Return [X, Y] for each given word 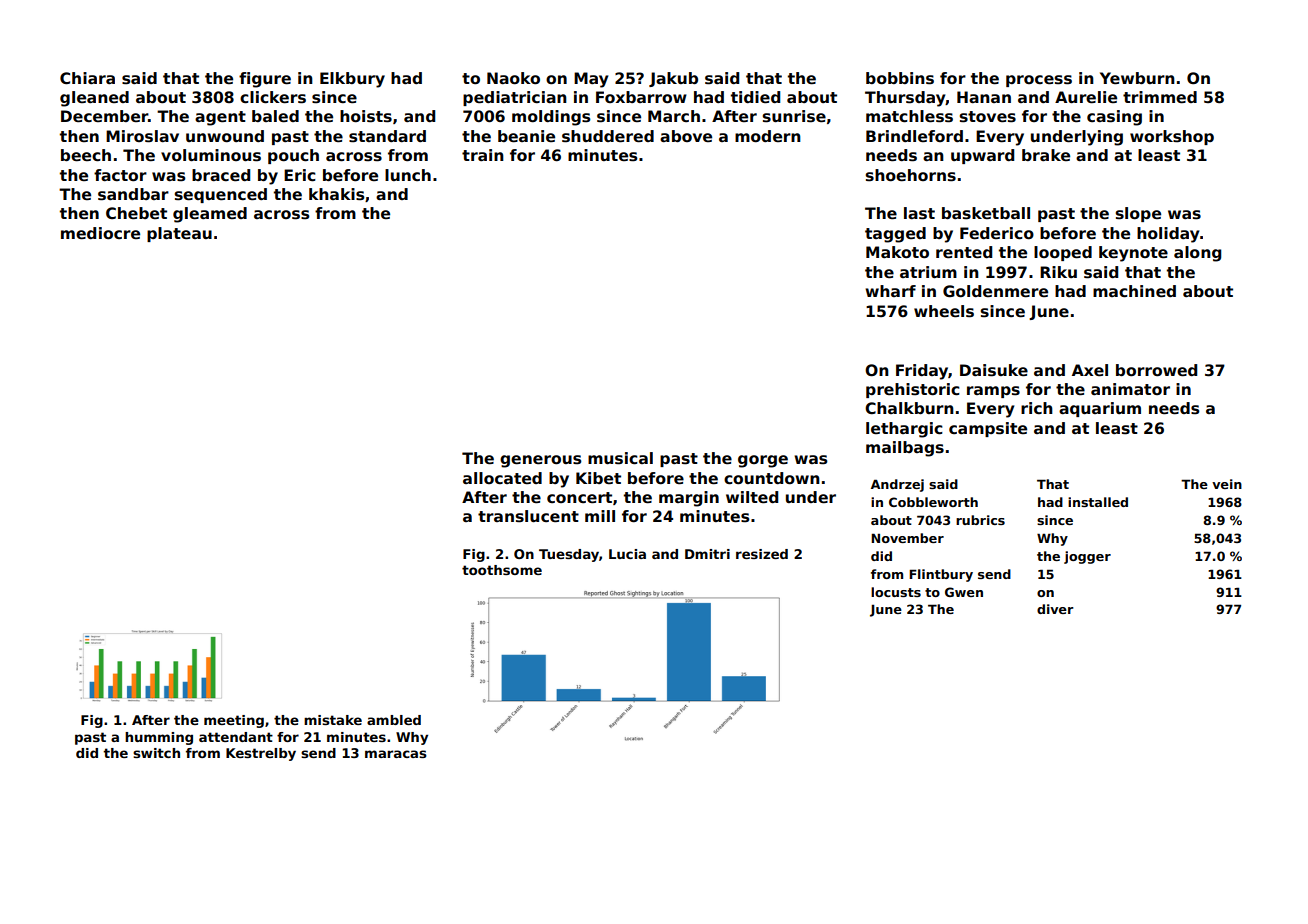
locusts [896, 592]
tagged [895, 235]
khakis [336, 194]
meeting [234, 721]
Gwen [964, 592]
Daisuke [994, 370]
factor [120, 175]
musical [620, 458]
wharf [890, 291]
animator [1130, 389]
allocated [502, 478]
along [1197, 254]
